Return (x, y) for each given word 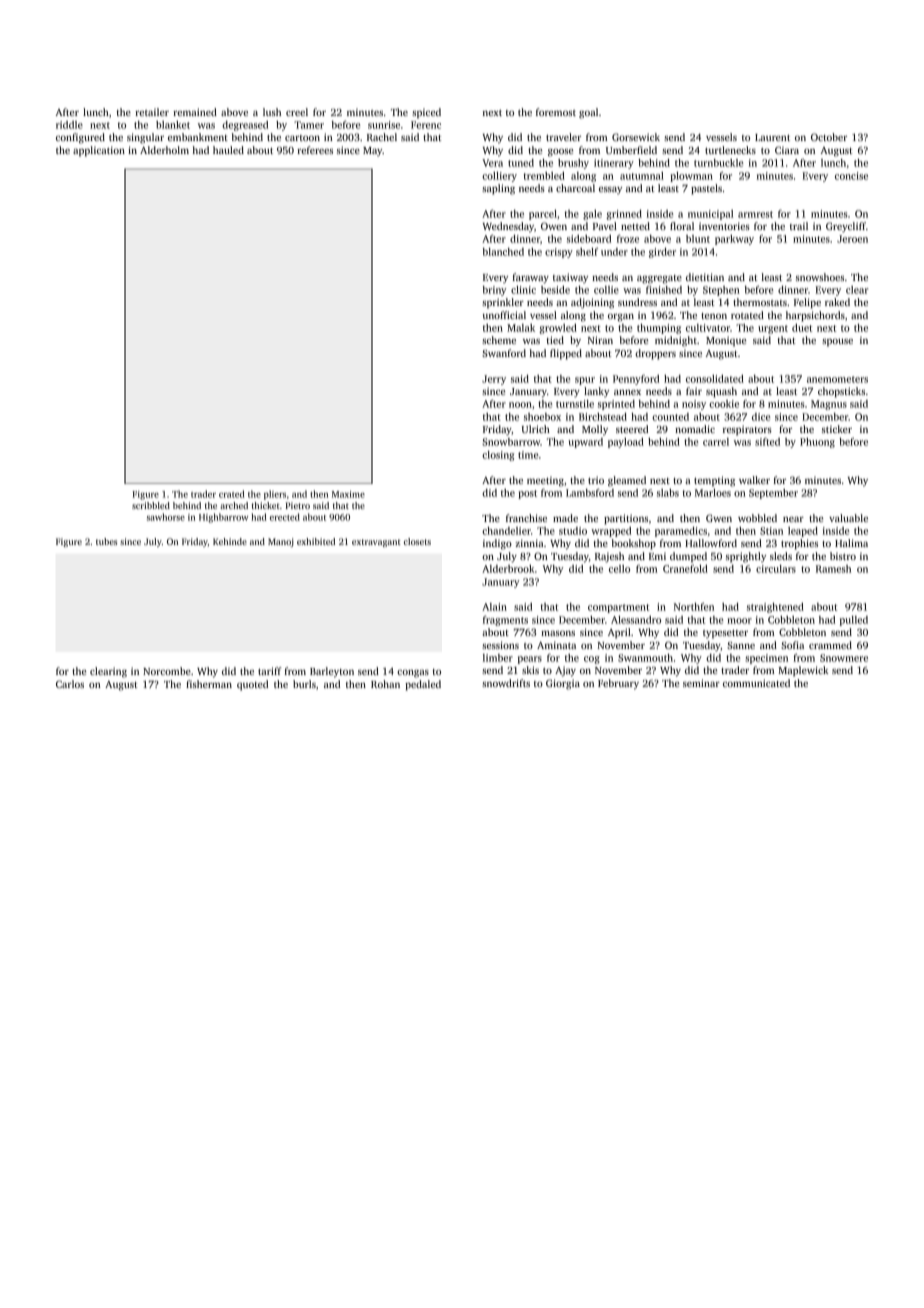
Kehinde (230, 541)
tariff (269, 671)
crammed (830, 645)
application (99, 151)
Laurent (772, 137)
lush (272, 112)
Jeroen (852, 239)
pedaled (423, 685)
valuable (848, 518)
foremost (556, 112)
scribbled (151, 505)
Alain (494, 607)
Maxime (348, 494)
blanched (503, 252)
